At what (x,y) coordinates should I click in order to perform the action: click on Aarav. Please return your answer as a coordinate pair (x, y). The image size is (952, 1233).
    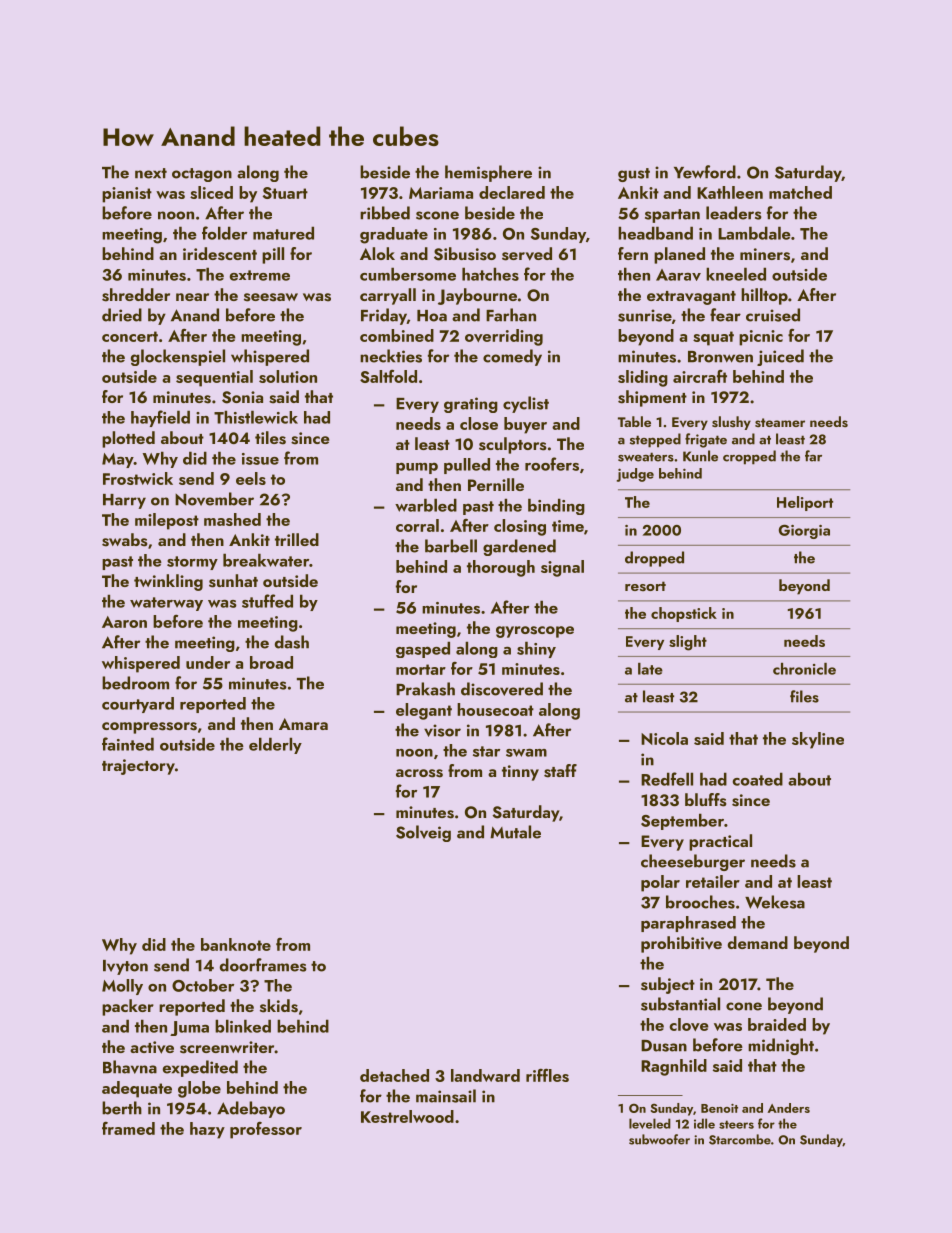
    Looking at the image, I should click on (678, 275).
